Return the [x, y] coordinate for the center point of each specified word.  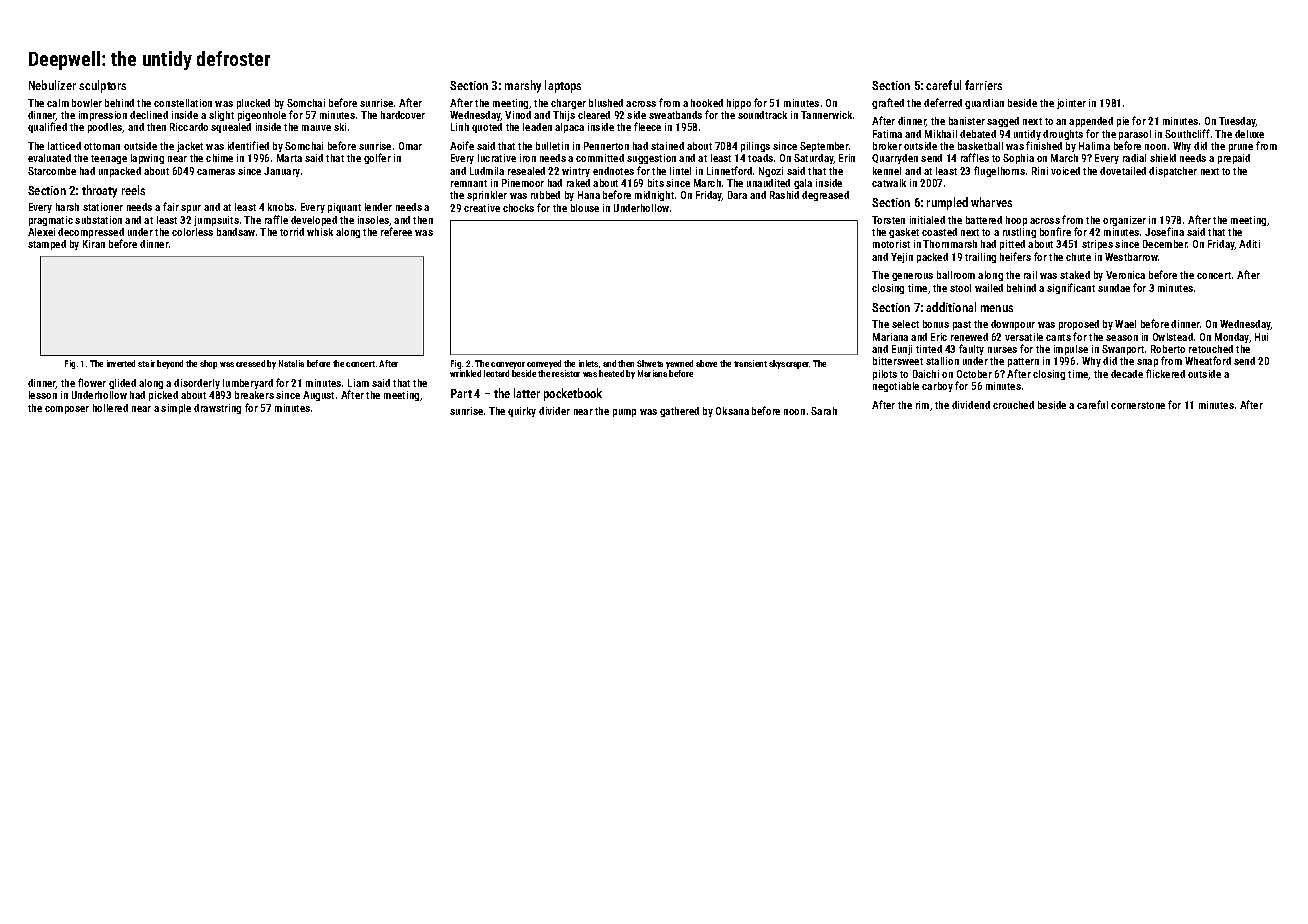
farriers [983, 85]
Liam [358, 383]
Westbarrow [1131, 257]
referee [396, 231]
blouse [585, 208]
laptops [563, 86]
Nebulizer [52, 85]
